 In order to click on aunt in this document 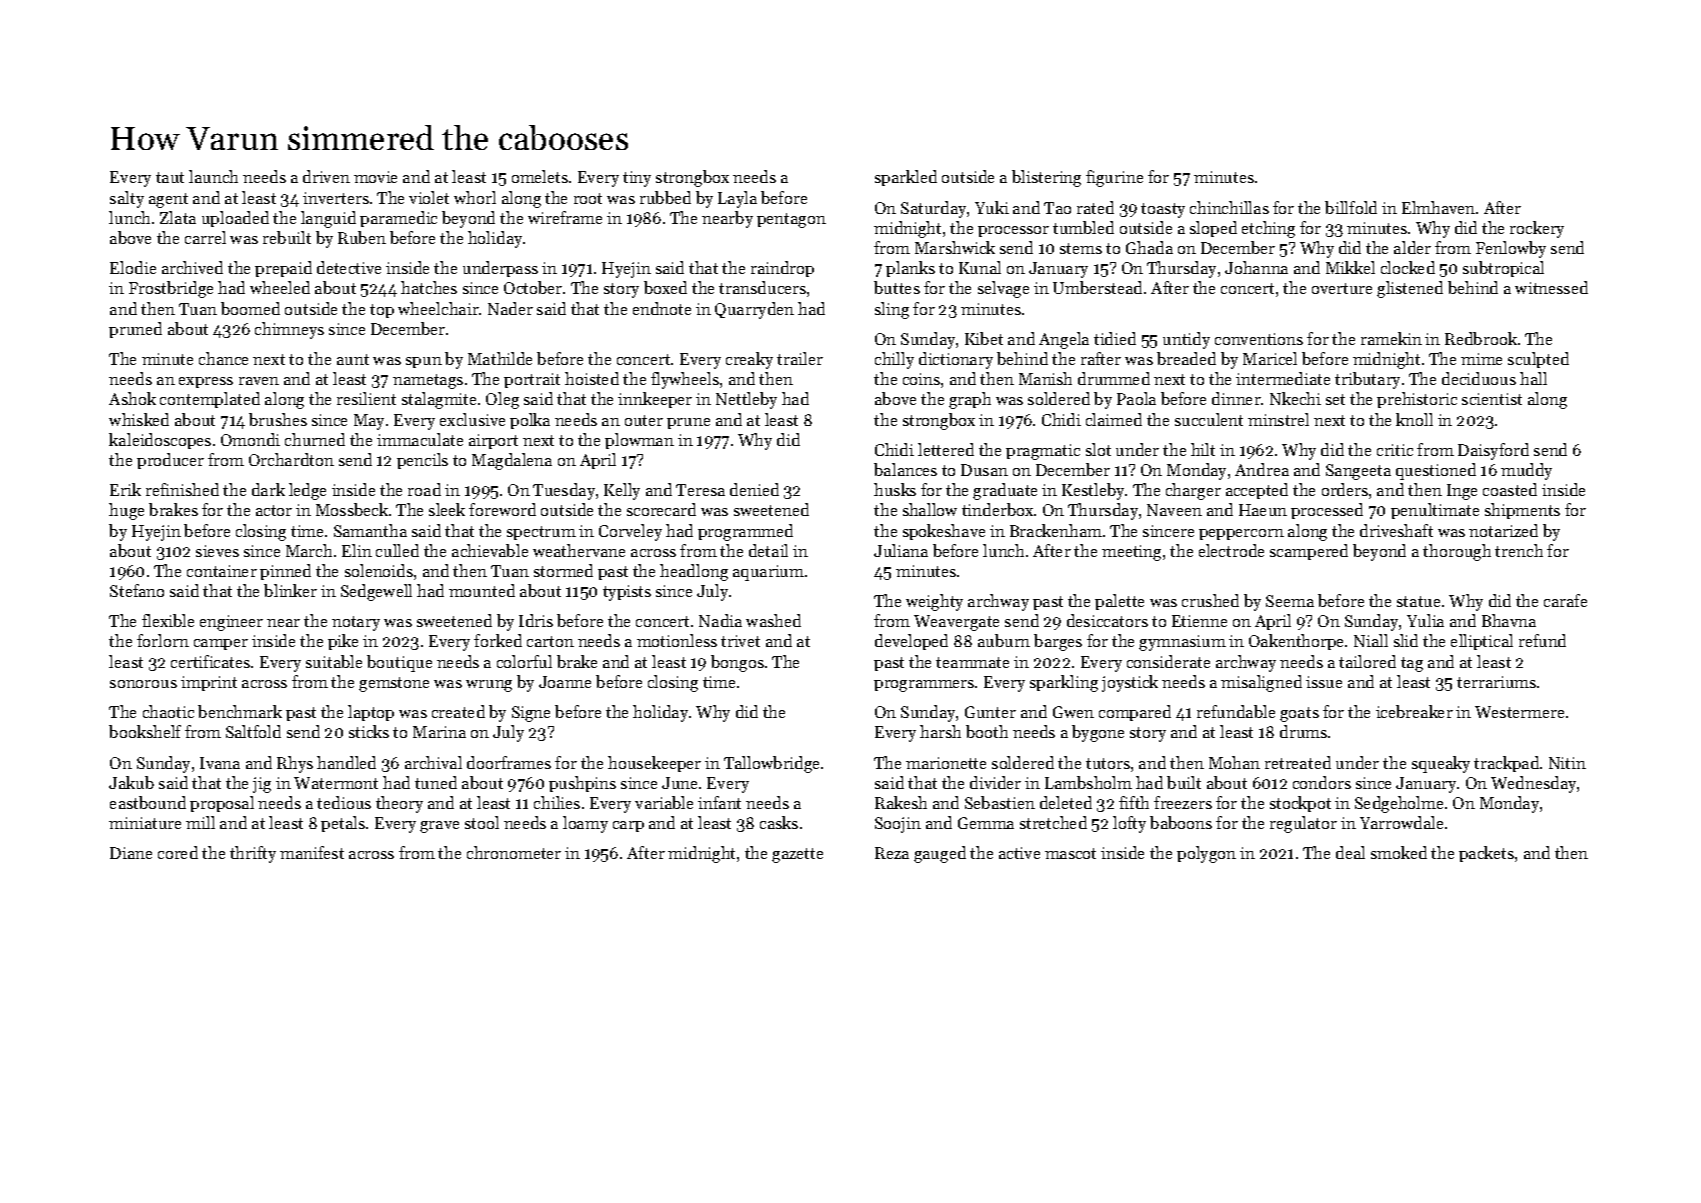, I will do `click(353, 359)`.
